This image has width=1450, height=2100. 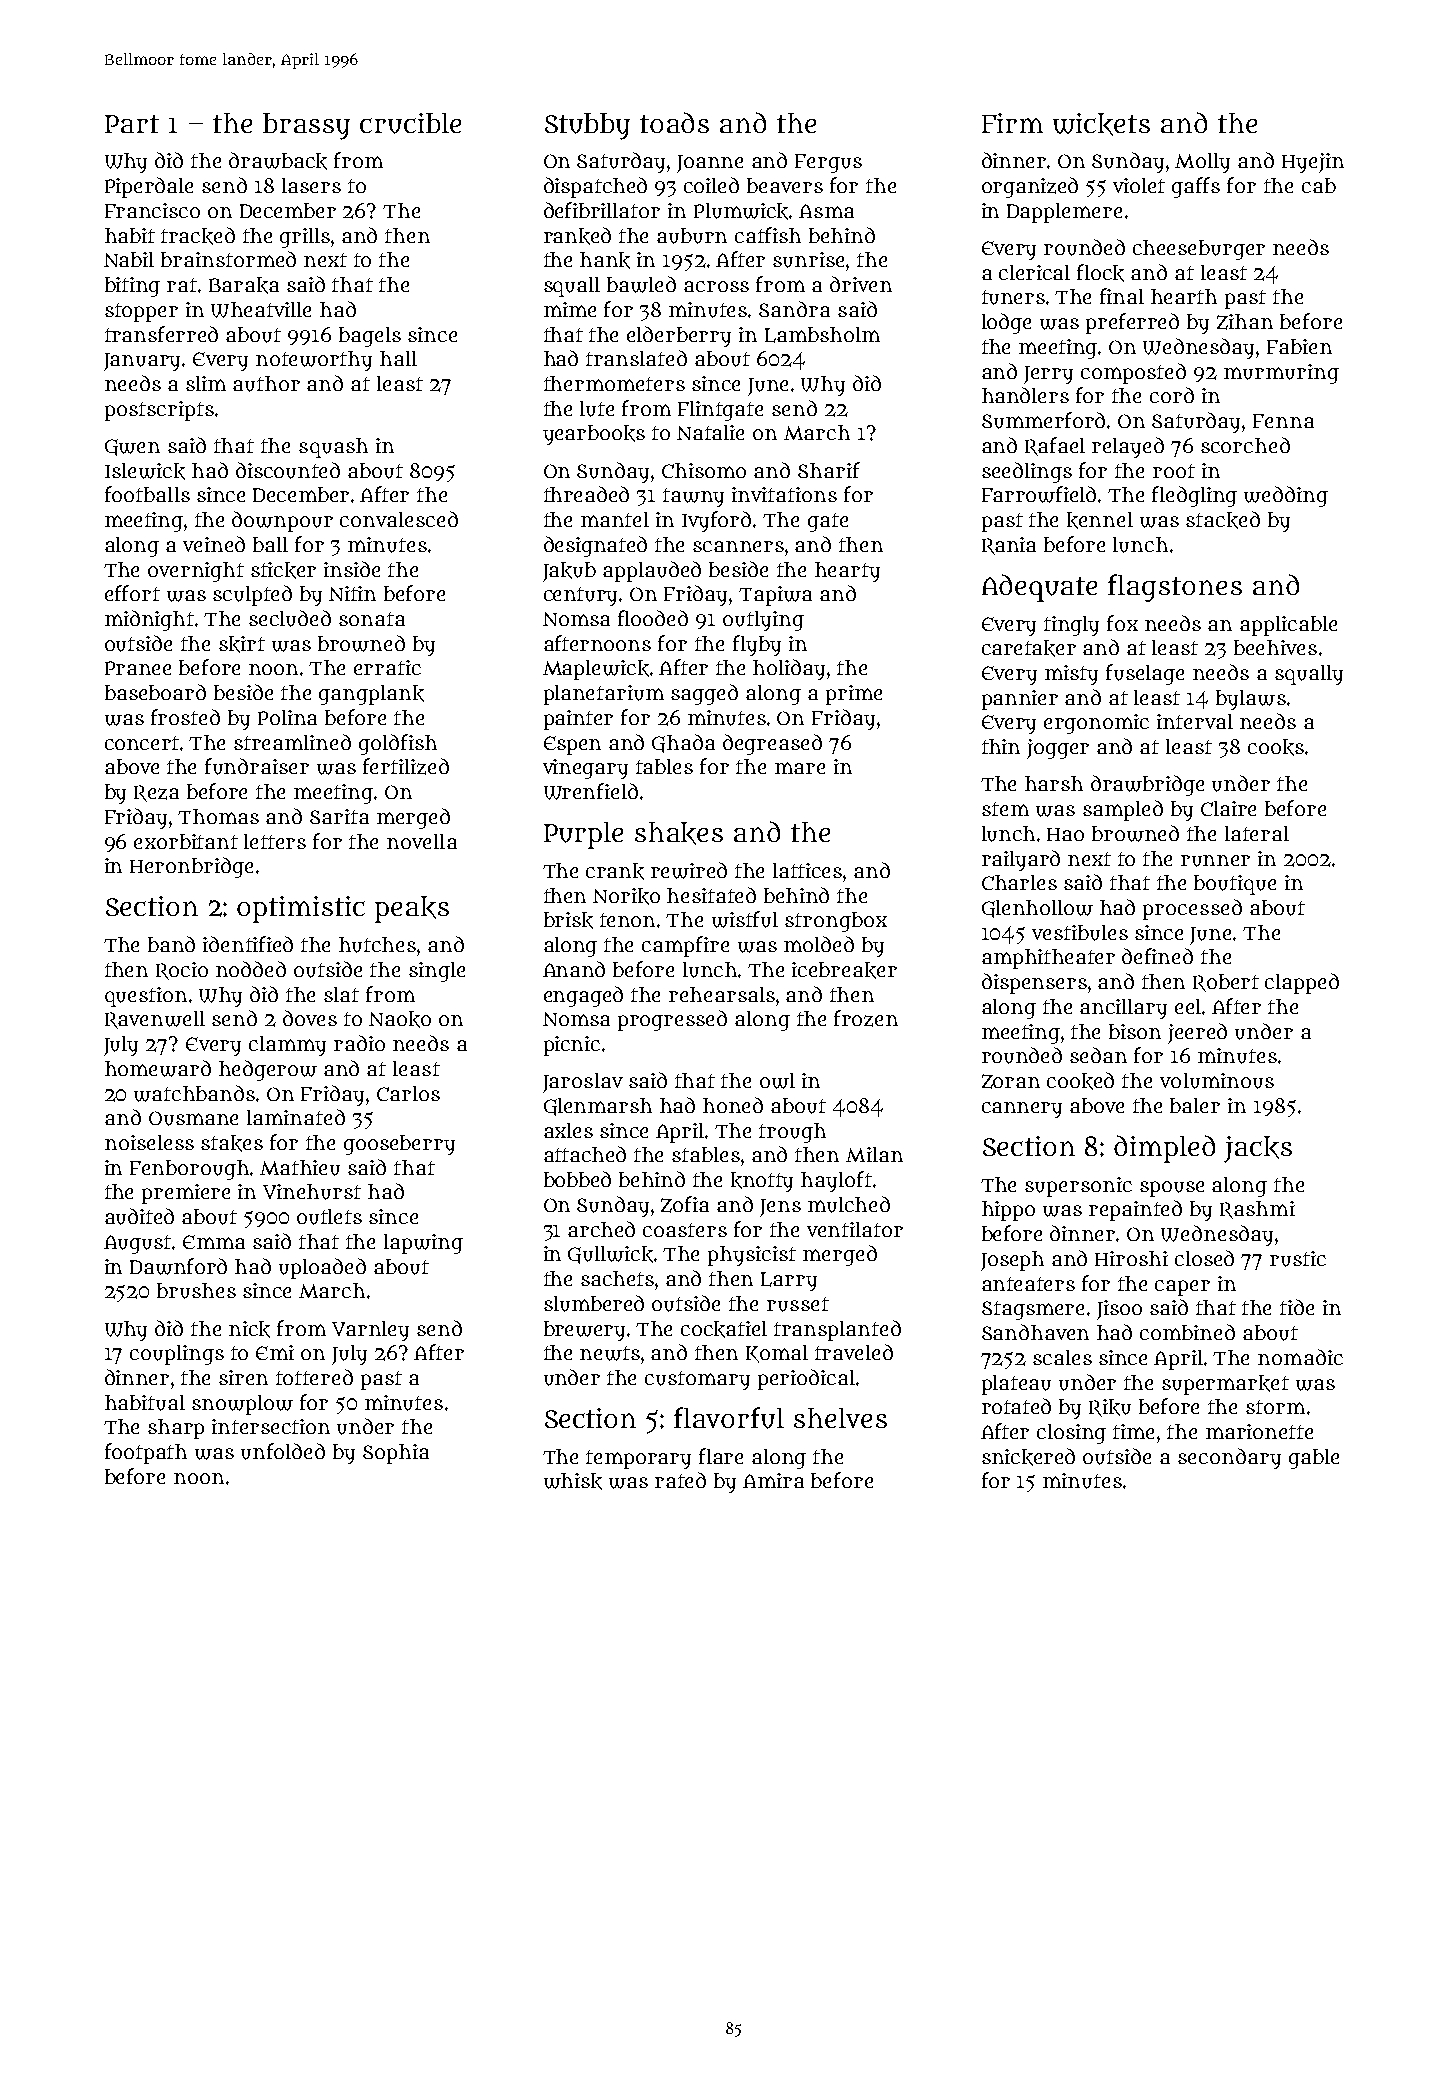 I want to click on squash, so click(x=333, y=448).
